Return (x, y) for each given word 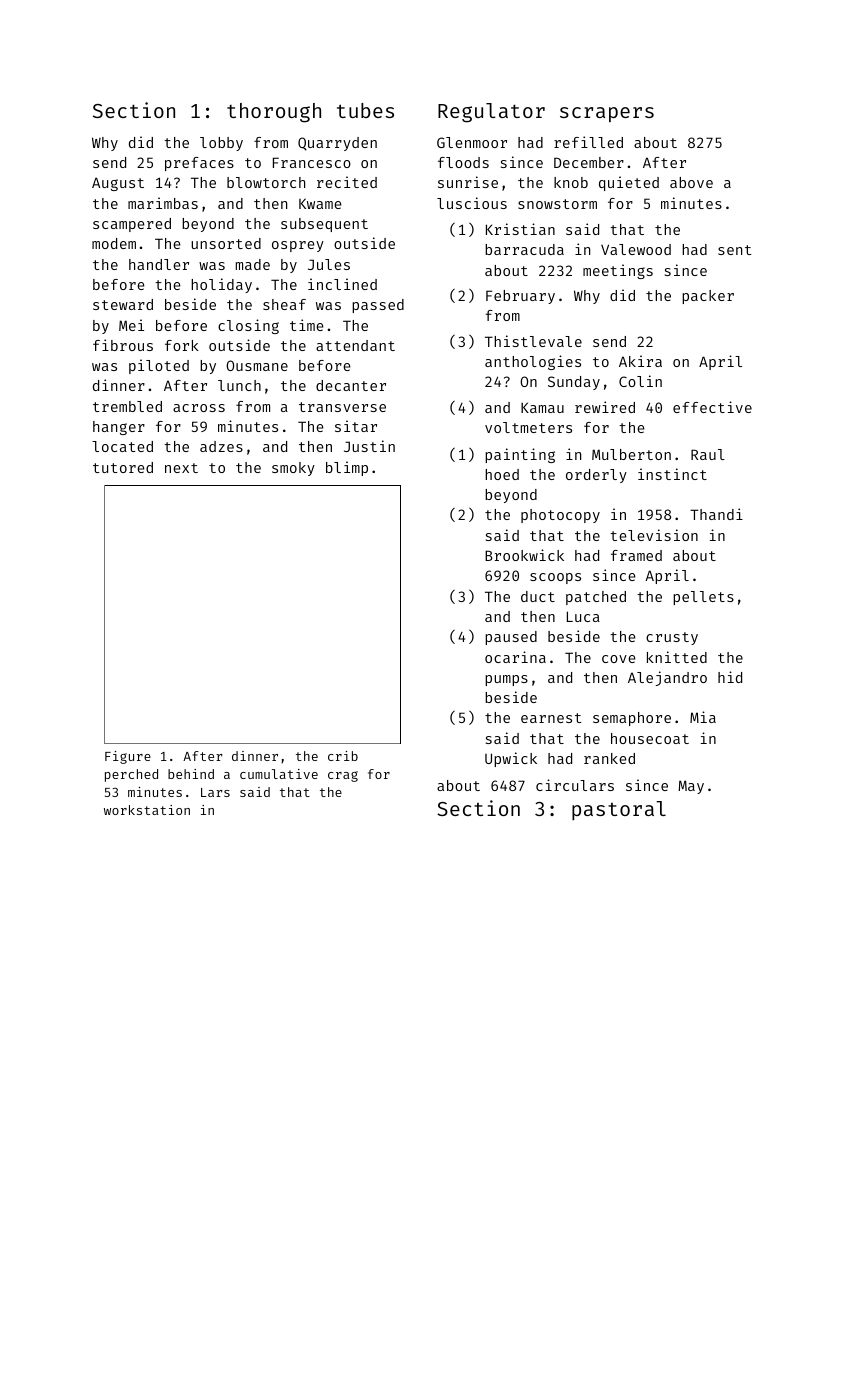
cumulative (279, 774)
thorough (274, 113)
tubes (365, 110)
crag (343, 776)
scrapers (607, 114)
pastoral (619, 810)
